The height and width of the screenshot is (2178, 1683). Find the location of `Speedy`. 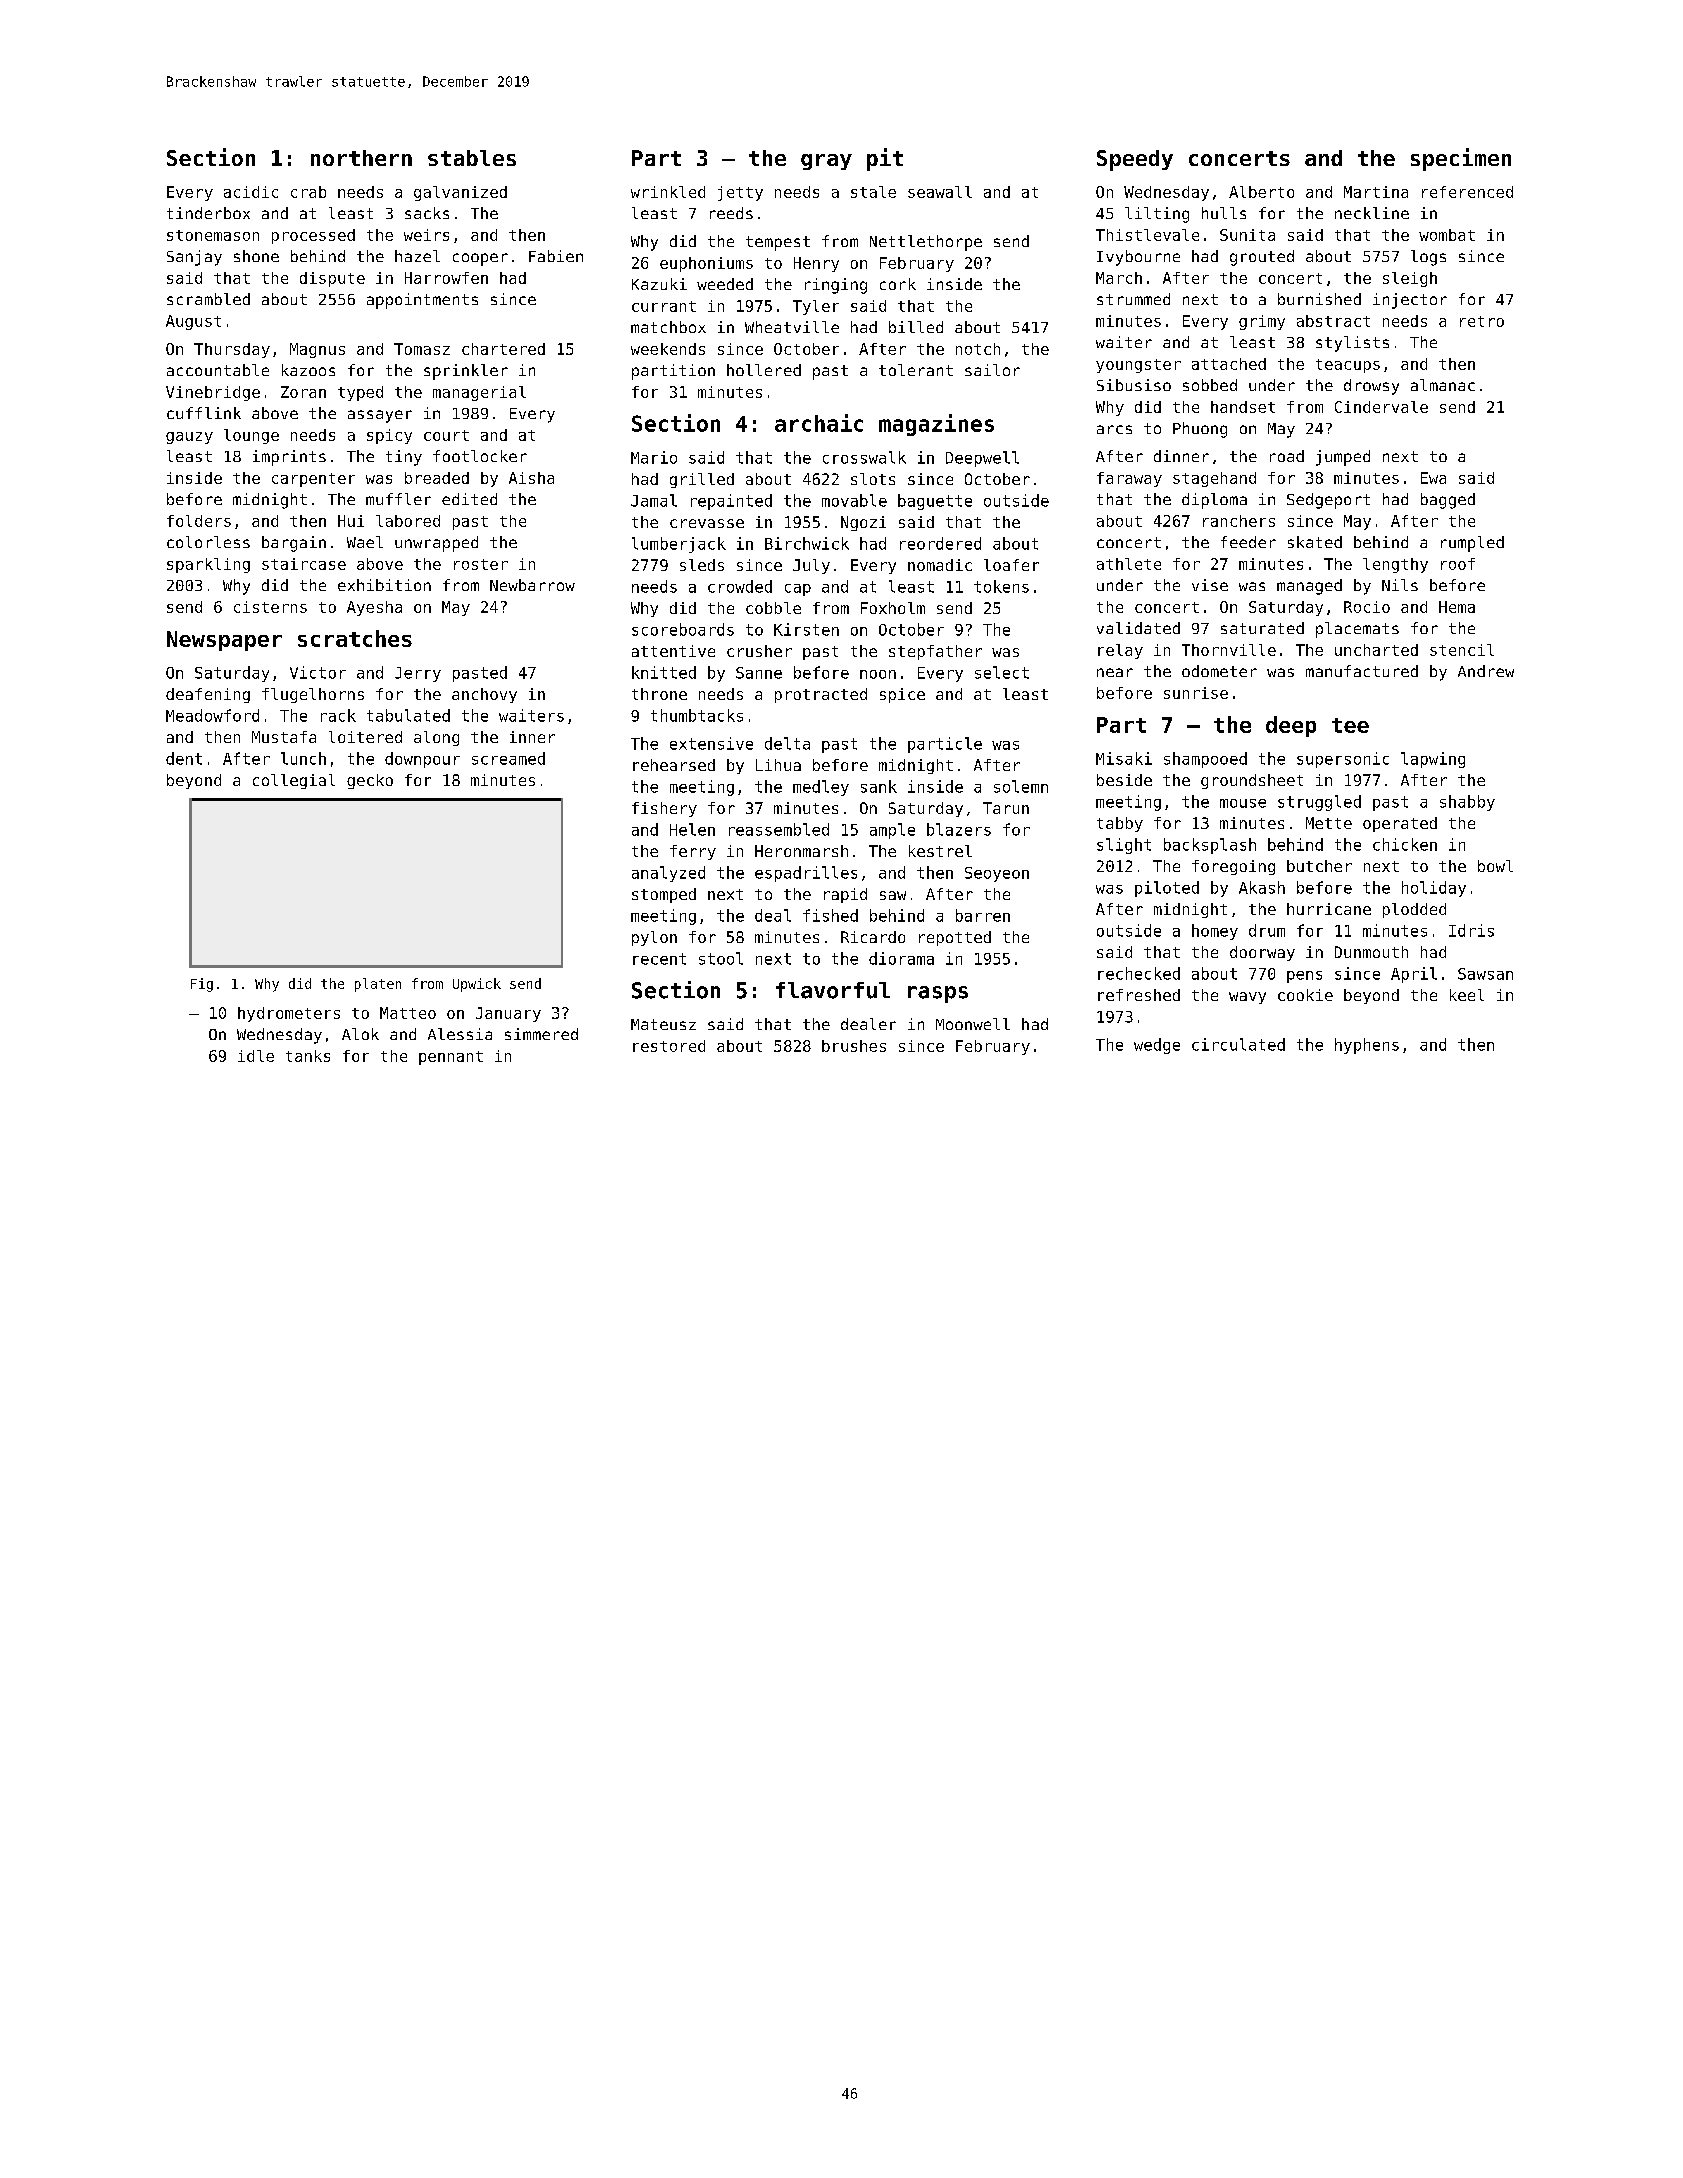

Speedy is located at coordinates (1135, 160).
